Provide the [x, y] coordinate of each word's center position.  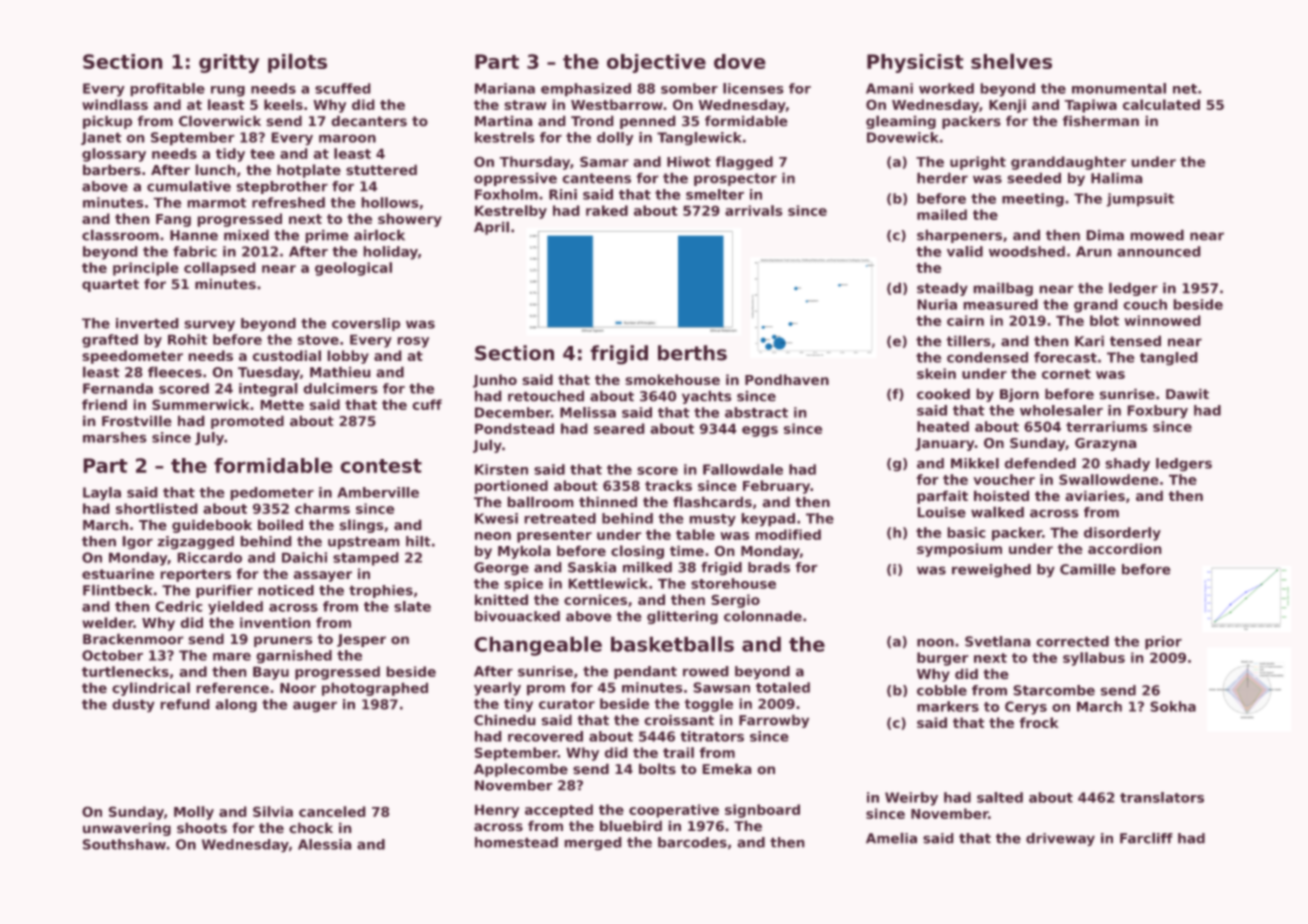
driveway [1060, 839]
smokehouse [673, 379]
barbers [112, 170]
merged [593, 843]
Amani [889, 88]
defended [1040, 463]
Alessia [324, 844]
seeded [1034, 178]
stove [318, 340]
